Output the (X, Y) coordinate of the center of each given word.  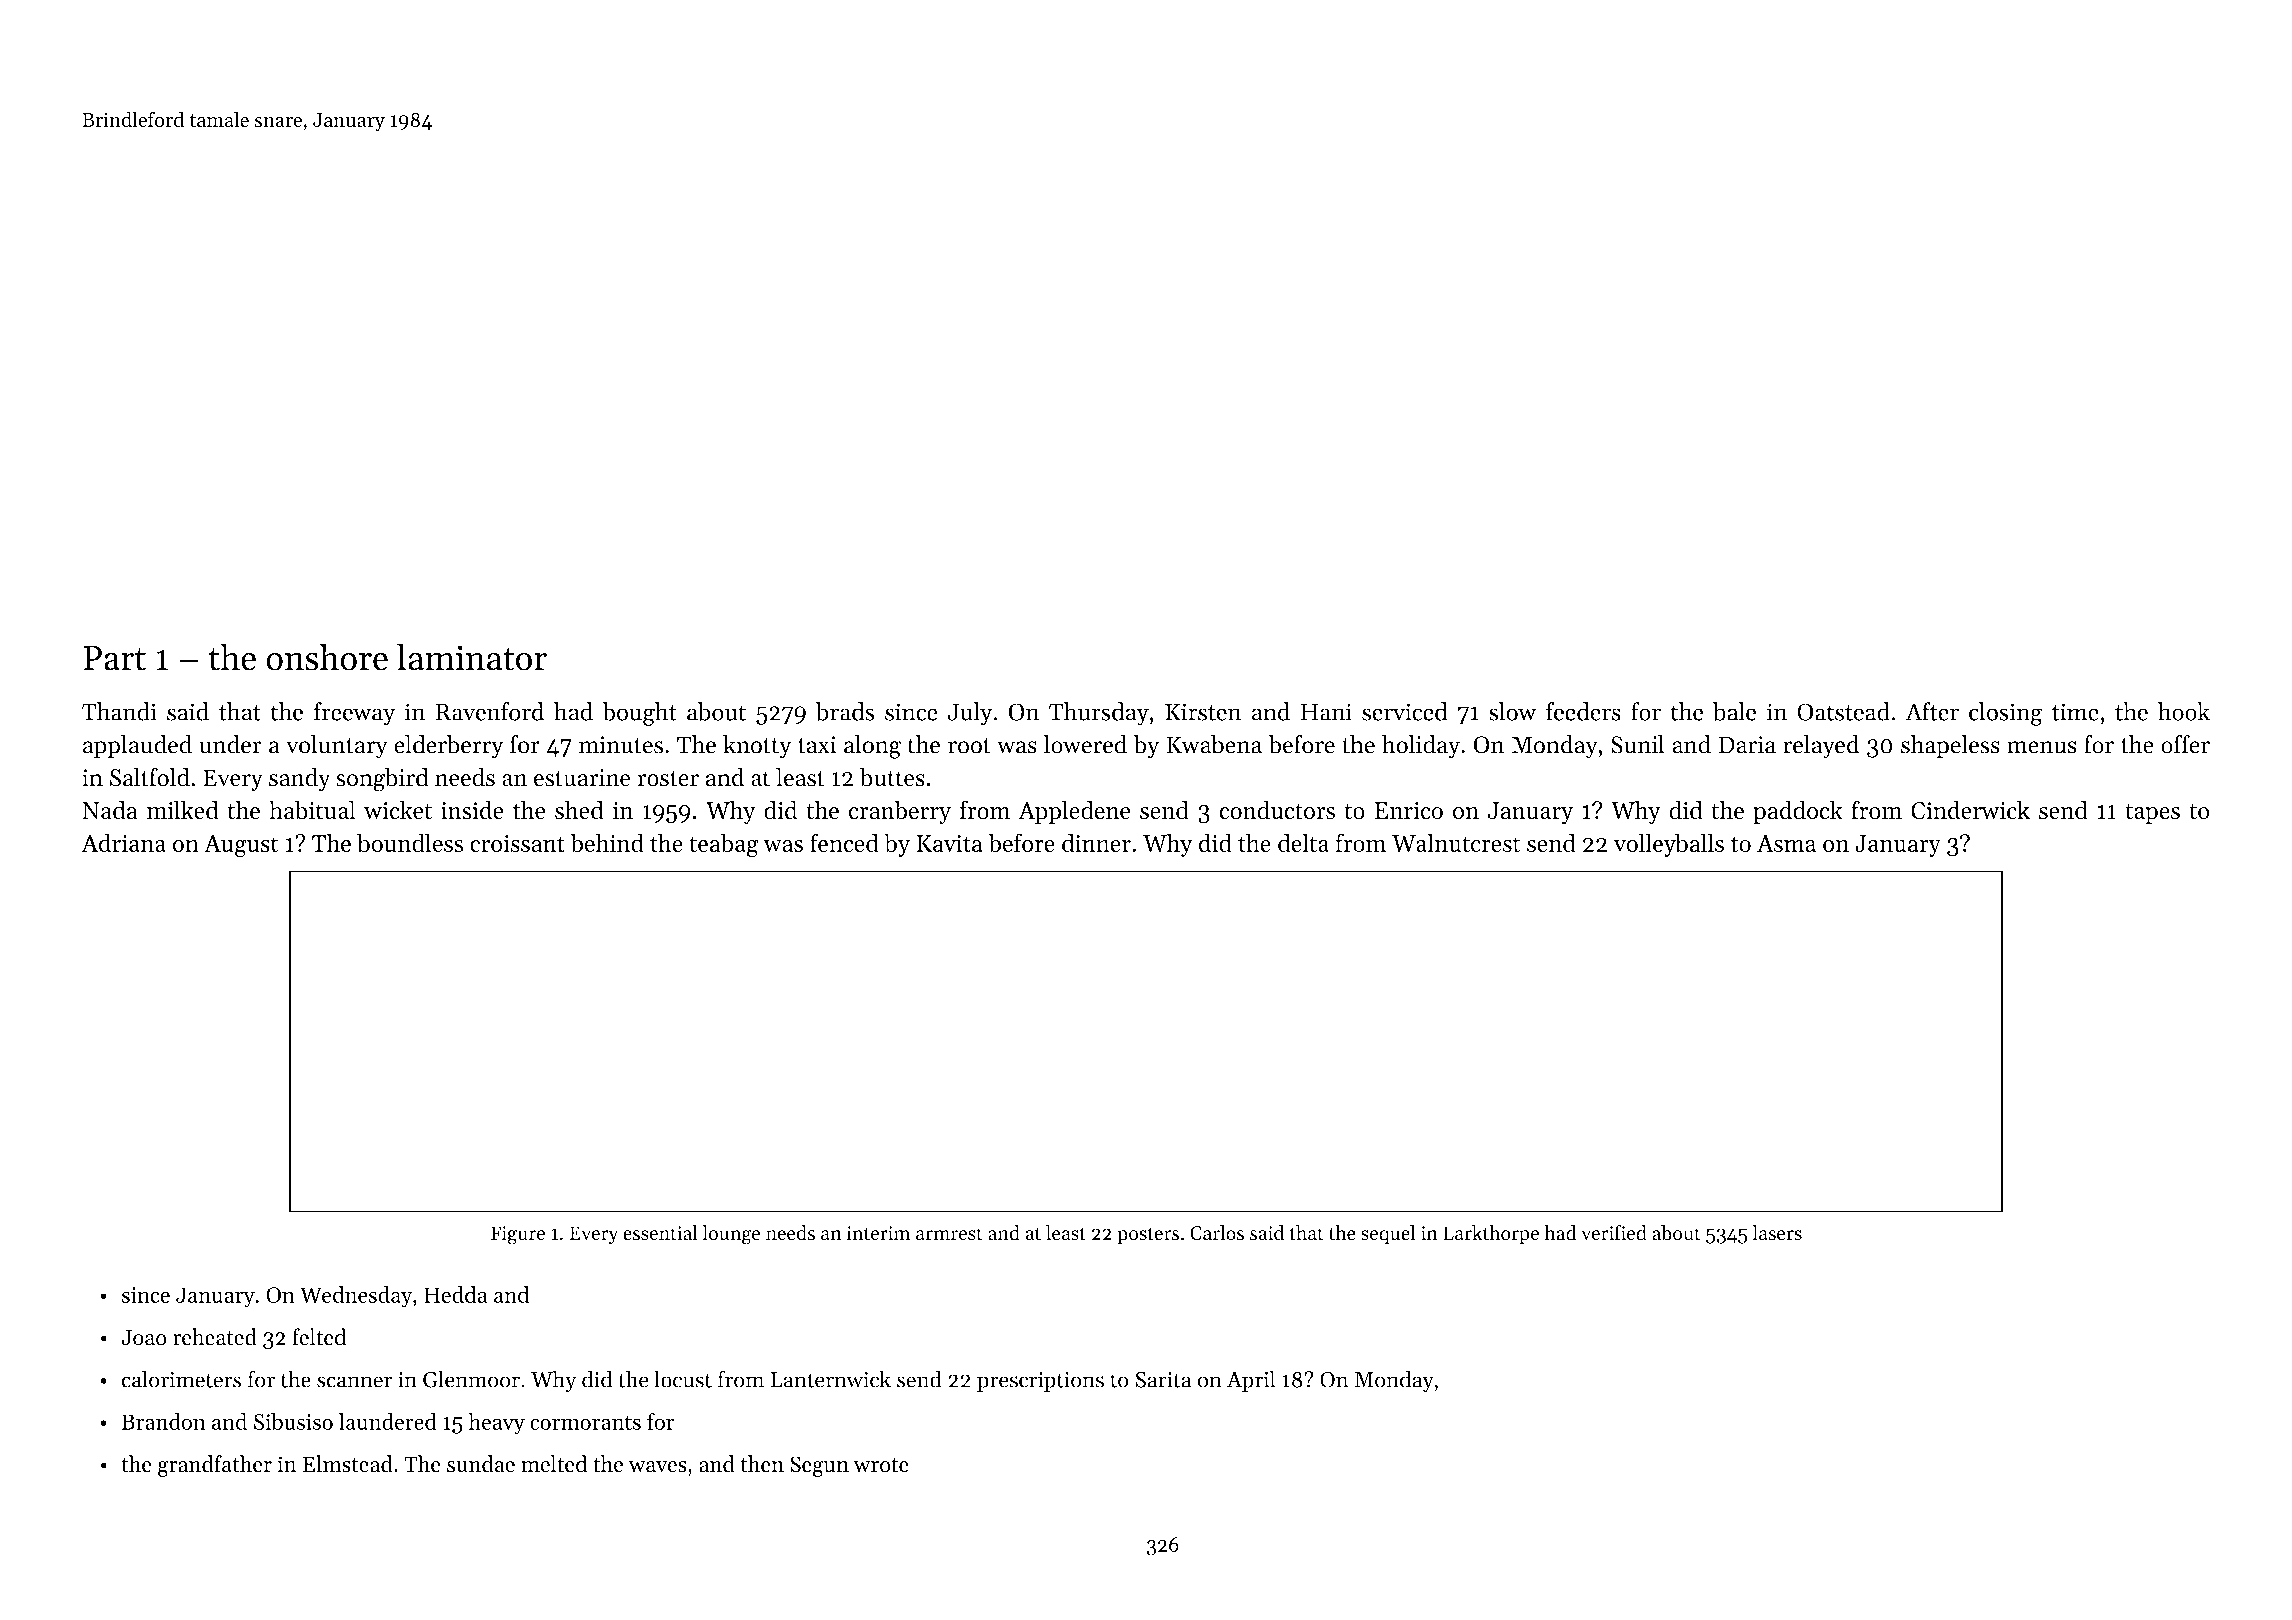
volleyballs (1668, 845)
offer (2185, 744)
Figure (517, 1235)
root (969, 746)
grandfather (215, 1466)
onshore (327, 657)
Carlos (1217, 1233)
